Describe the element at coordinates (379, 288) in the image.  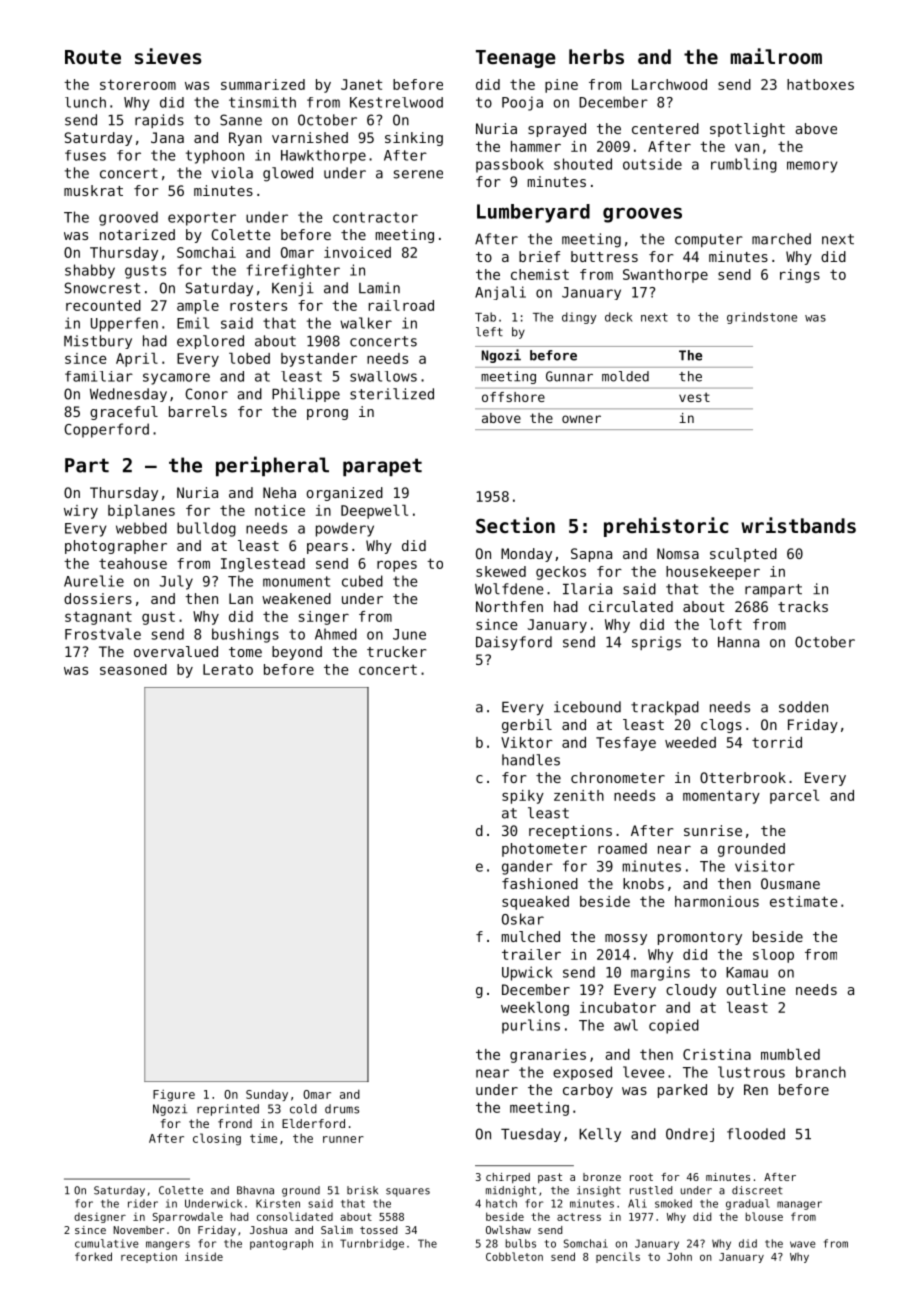
I see `Lamin` at that location.
